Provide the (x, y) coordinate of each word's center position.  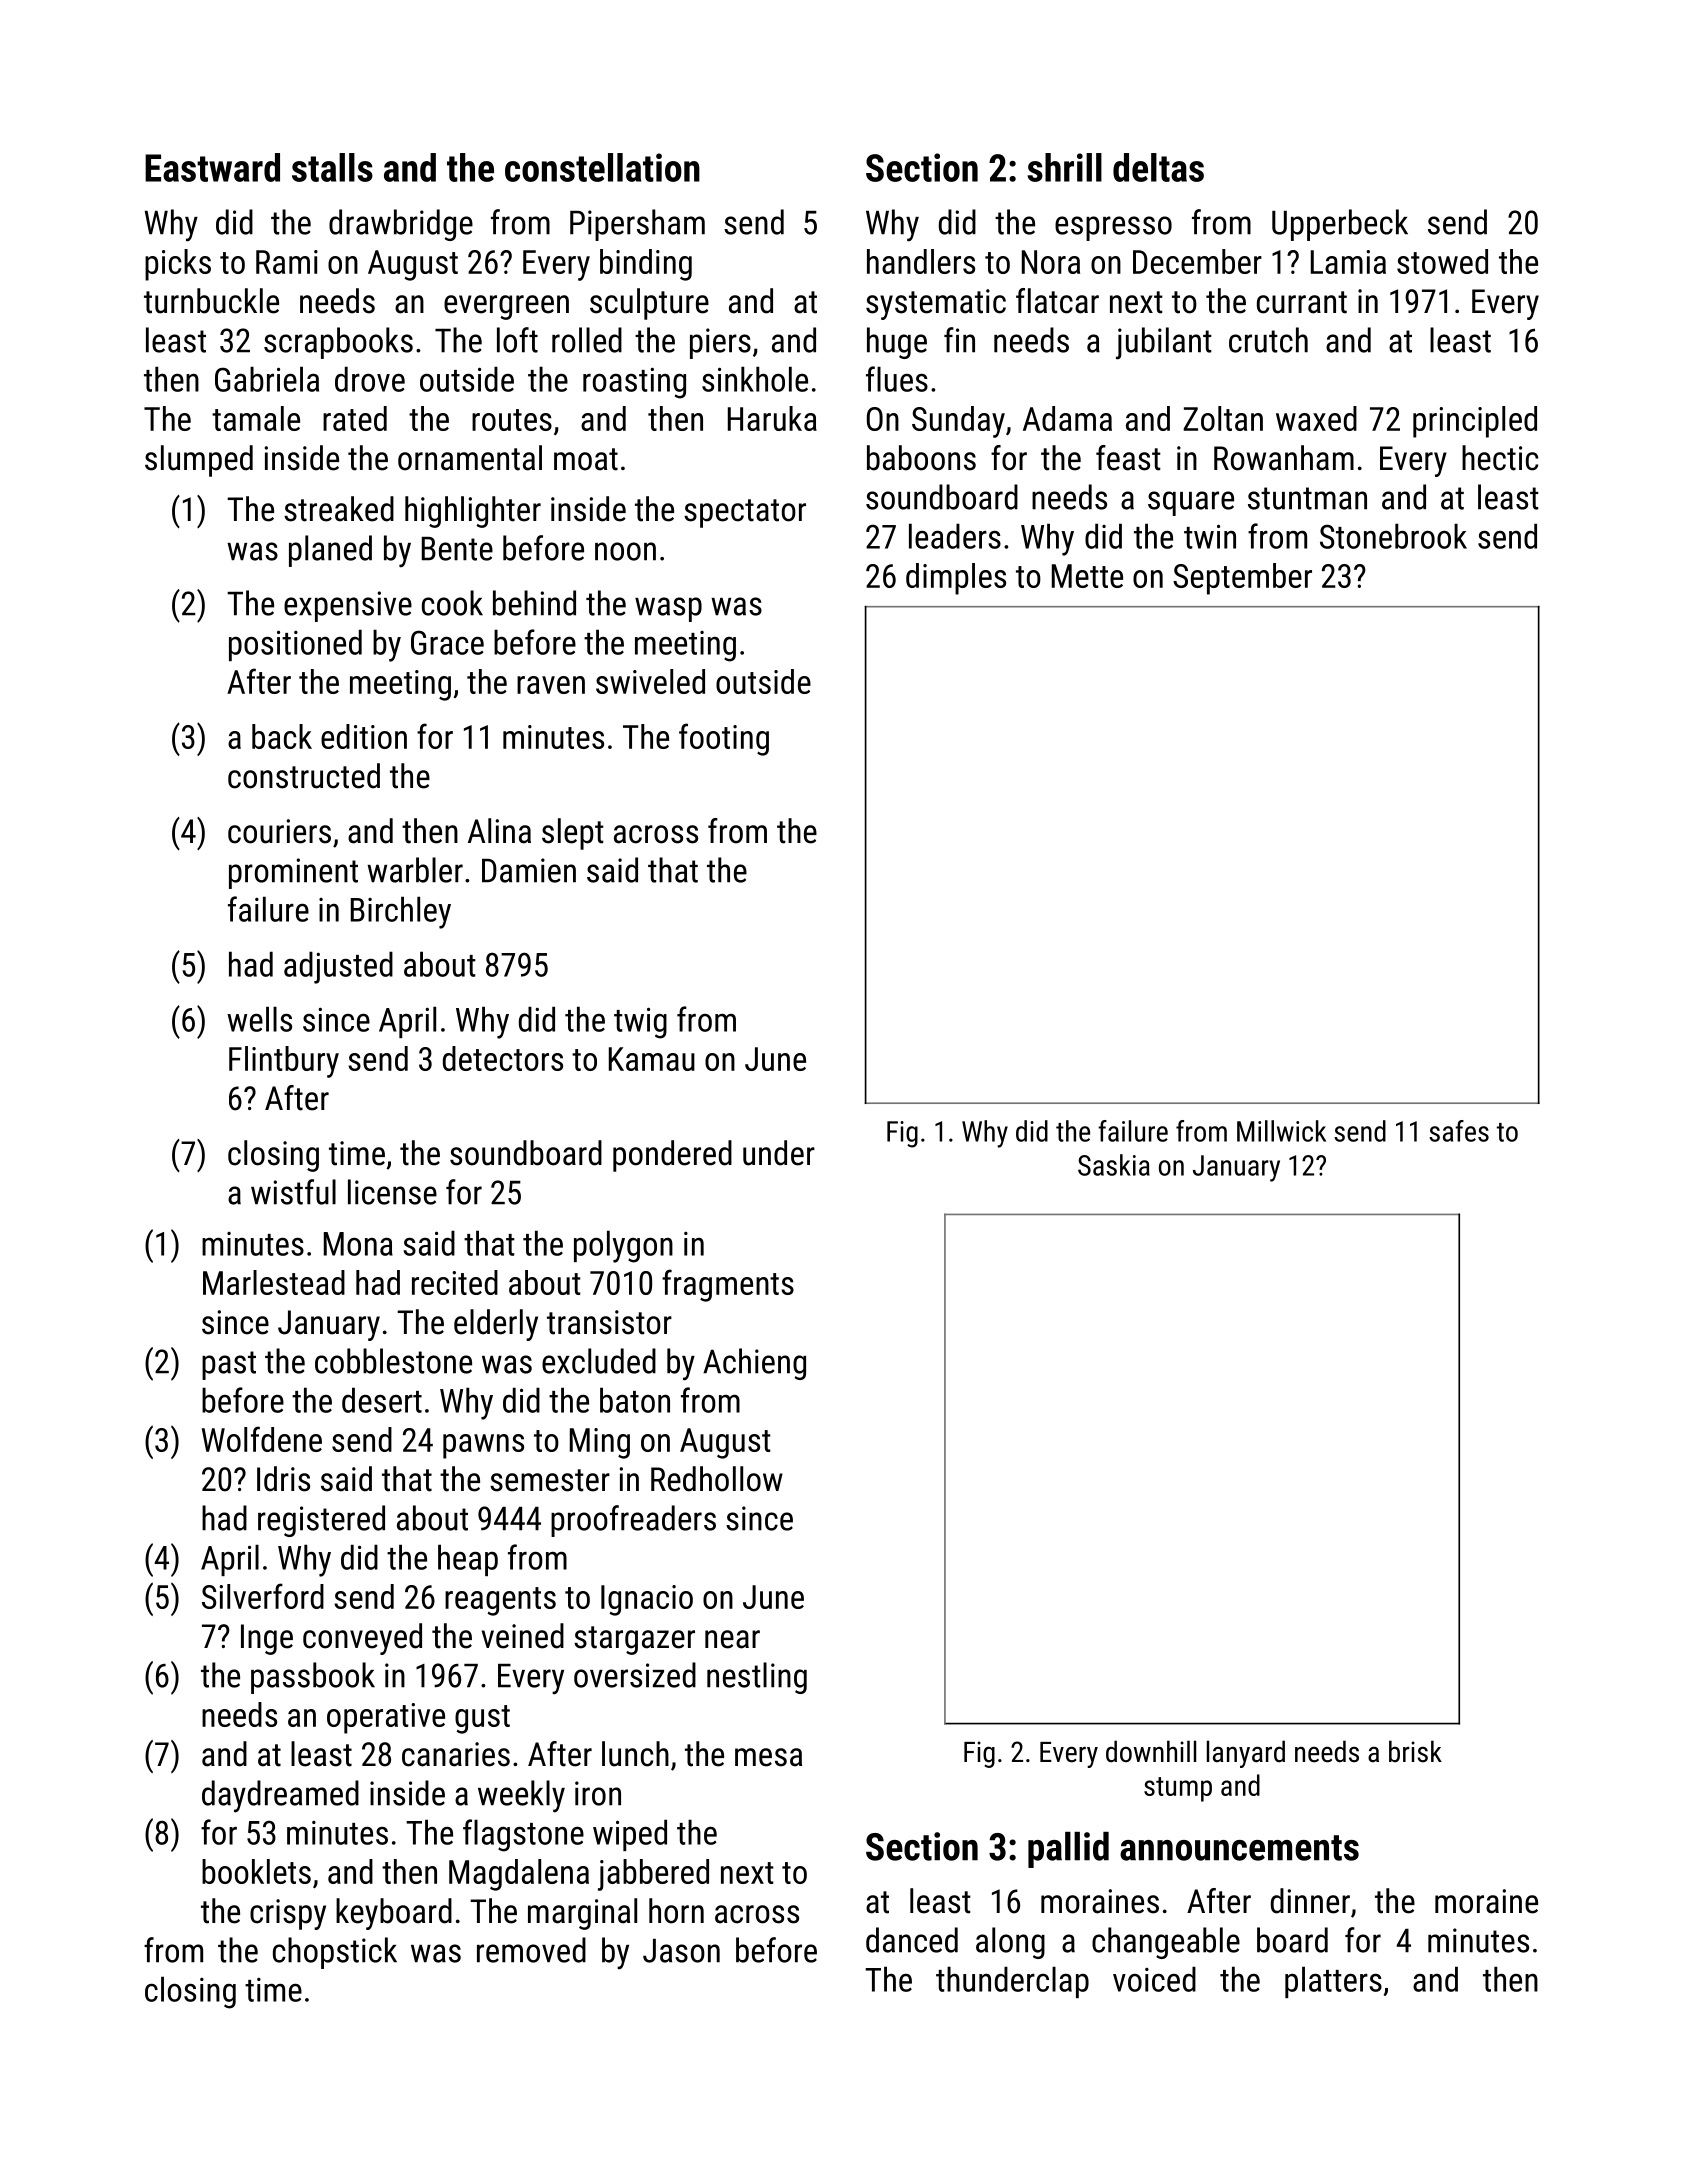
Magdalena (519, 1875)
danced (912, 1940)
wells (259, 1019)
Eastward (212, 167)
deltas (1158, 167)
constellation (602, 167)
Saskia (1114, 1165)
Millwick (1281, 1131)
